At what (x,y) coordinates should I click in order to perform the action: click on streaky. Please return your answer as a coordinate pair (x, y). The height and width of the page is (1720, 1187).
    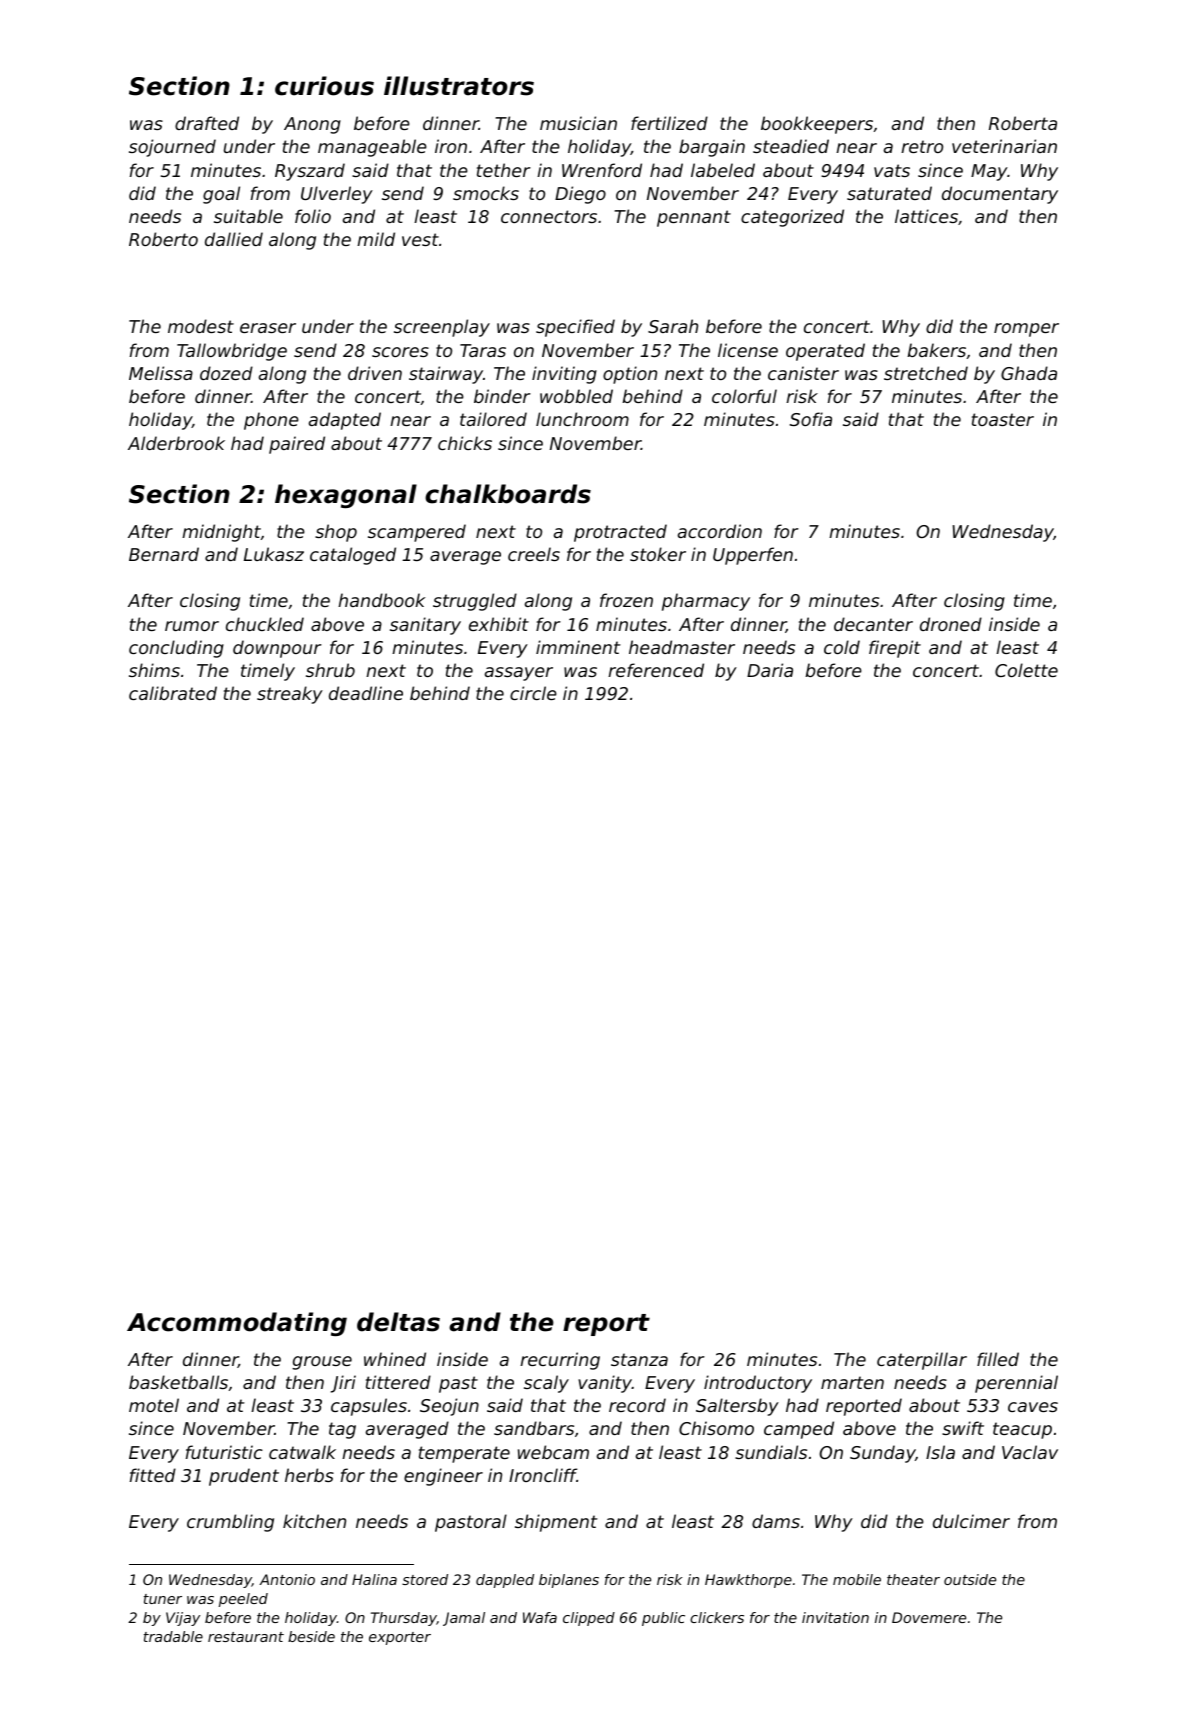
    Looking at the image, I should click on (290, 695).
